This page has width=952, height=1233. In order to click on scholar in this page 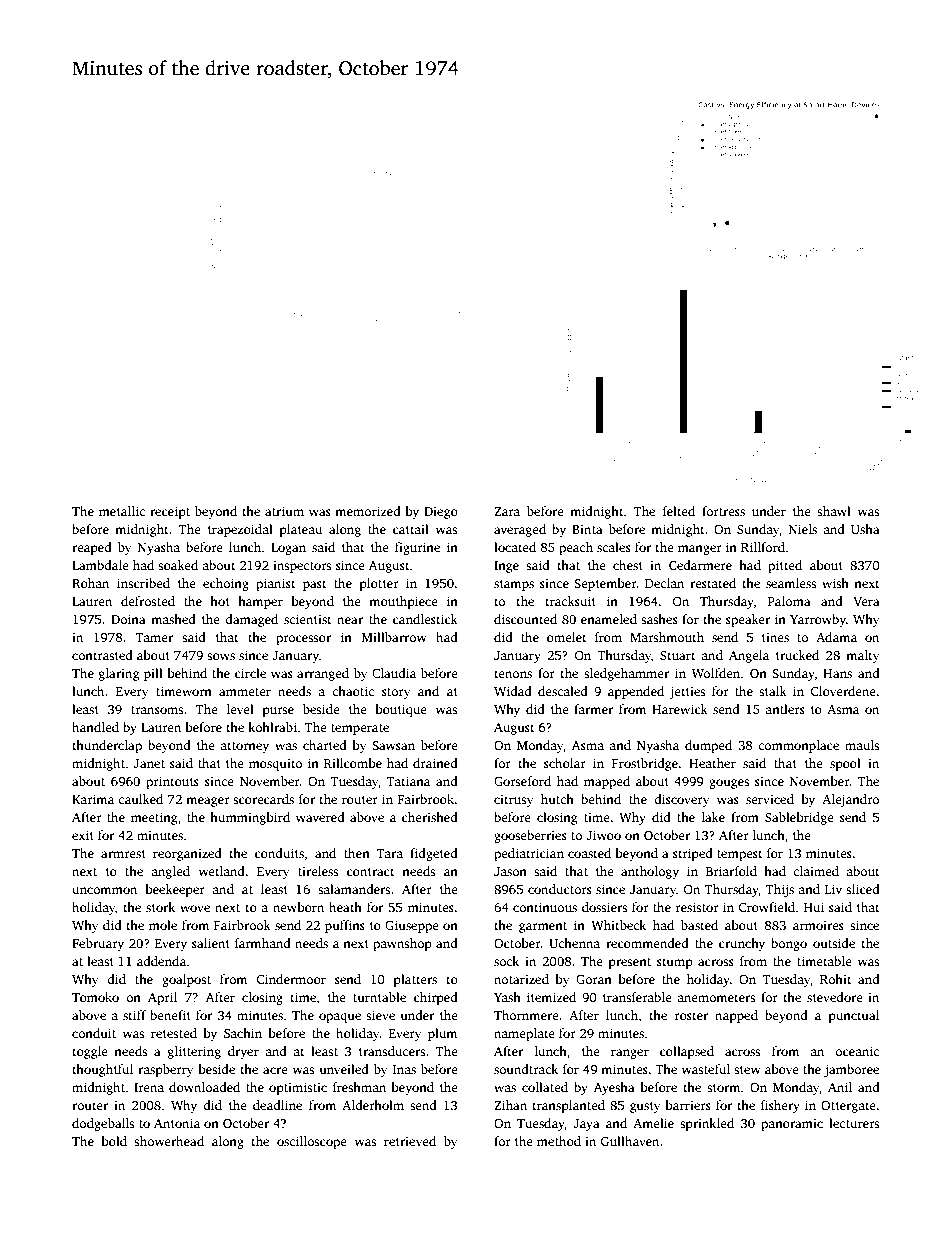, I will do `click(565, 763)`.
